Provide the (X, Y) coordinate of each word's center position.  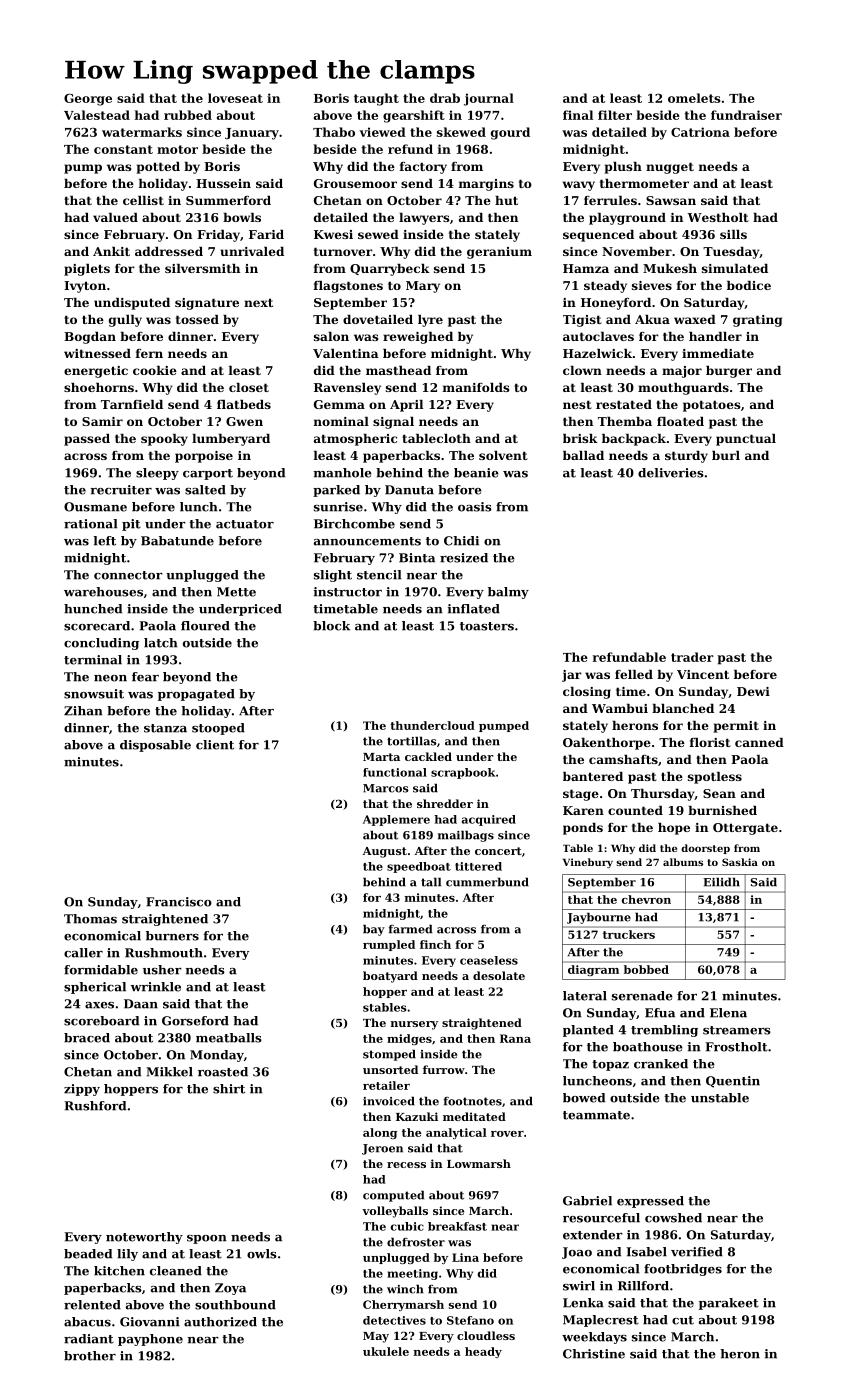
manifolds (476, 387)
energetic (96, 372)
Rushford (95, 1106)
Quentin (733, 1082)
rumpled (389, 945)
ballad (583, 455)
